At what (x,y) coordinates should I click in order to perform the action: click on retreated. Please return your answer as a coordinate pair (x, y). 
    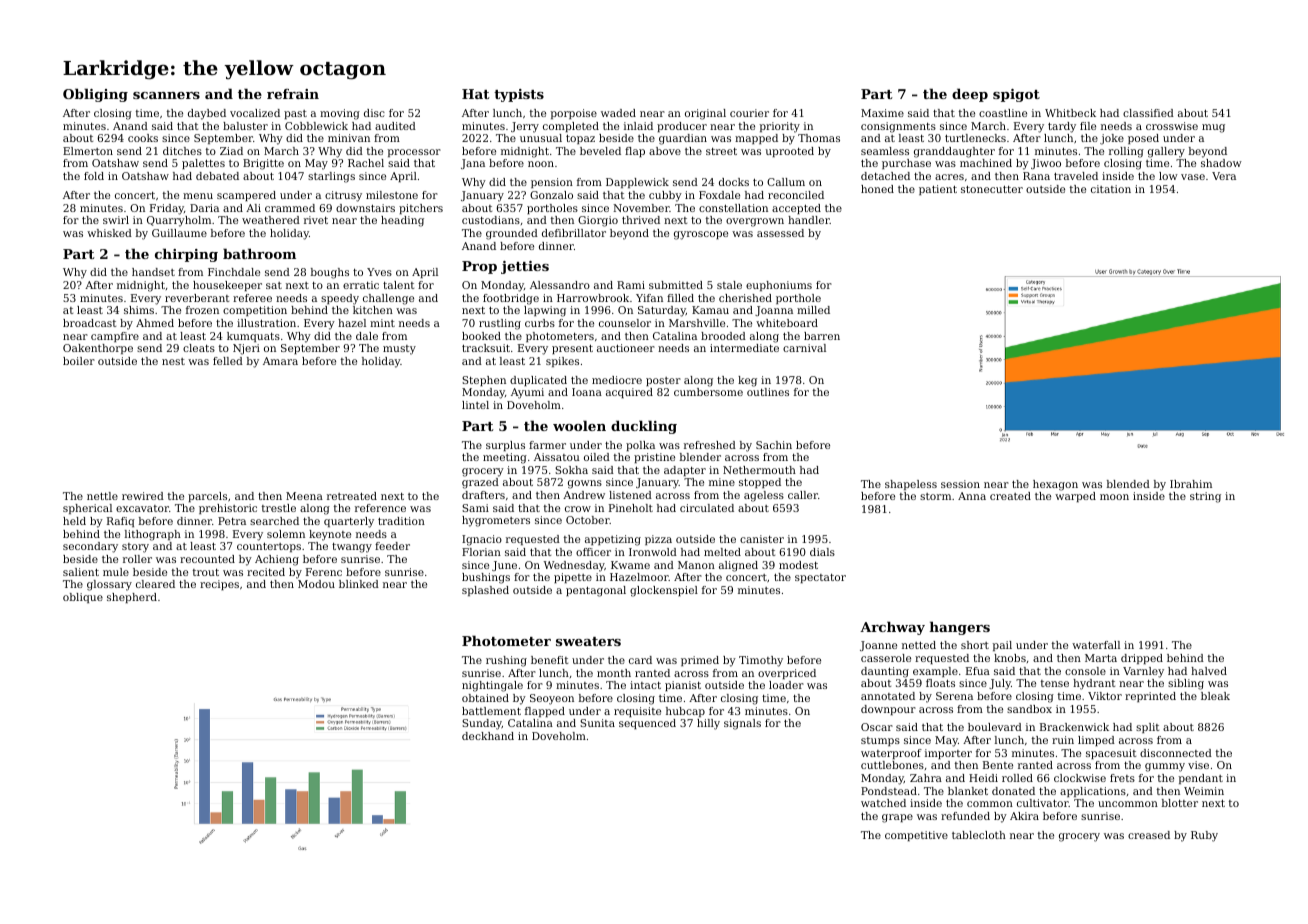
    Looking at the image, I should click on (352, 496).
